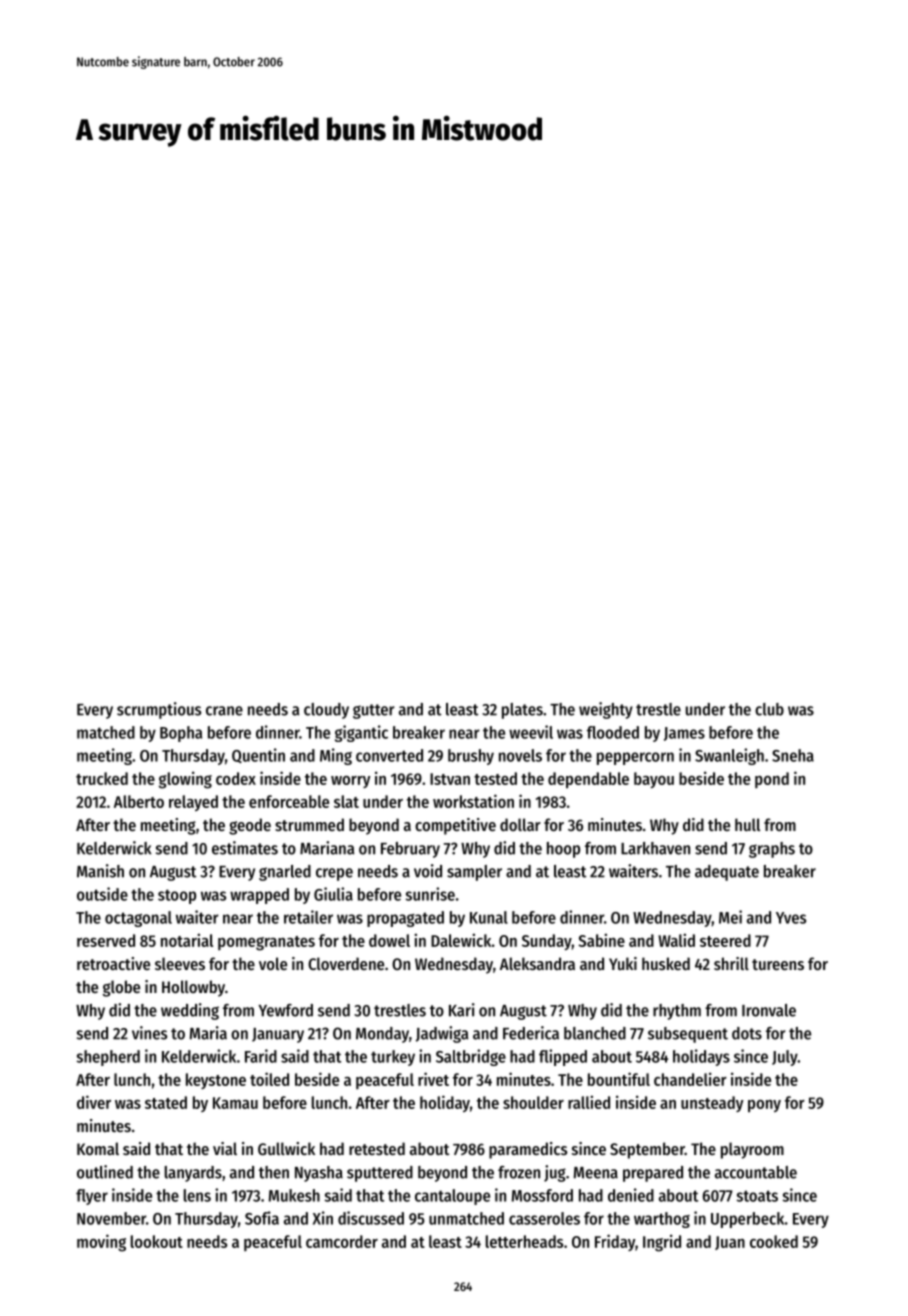 The width and height of the page is (908, 1316). I want to click on letterheads, so click(524, 1241).
